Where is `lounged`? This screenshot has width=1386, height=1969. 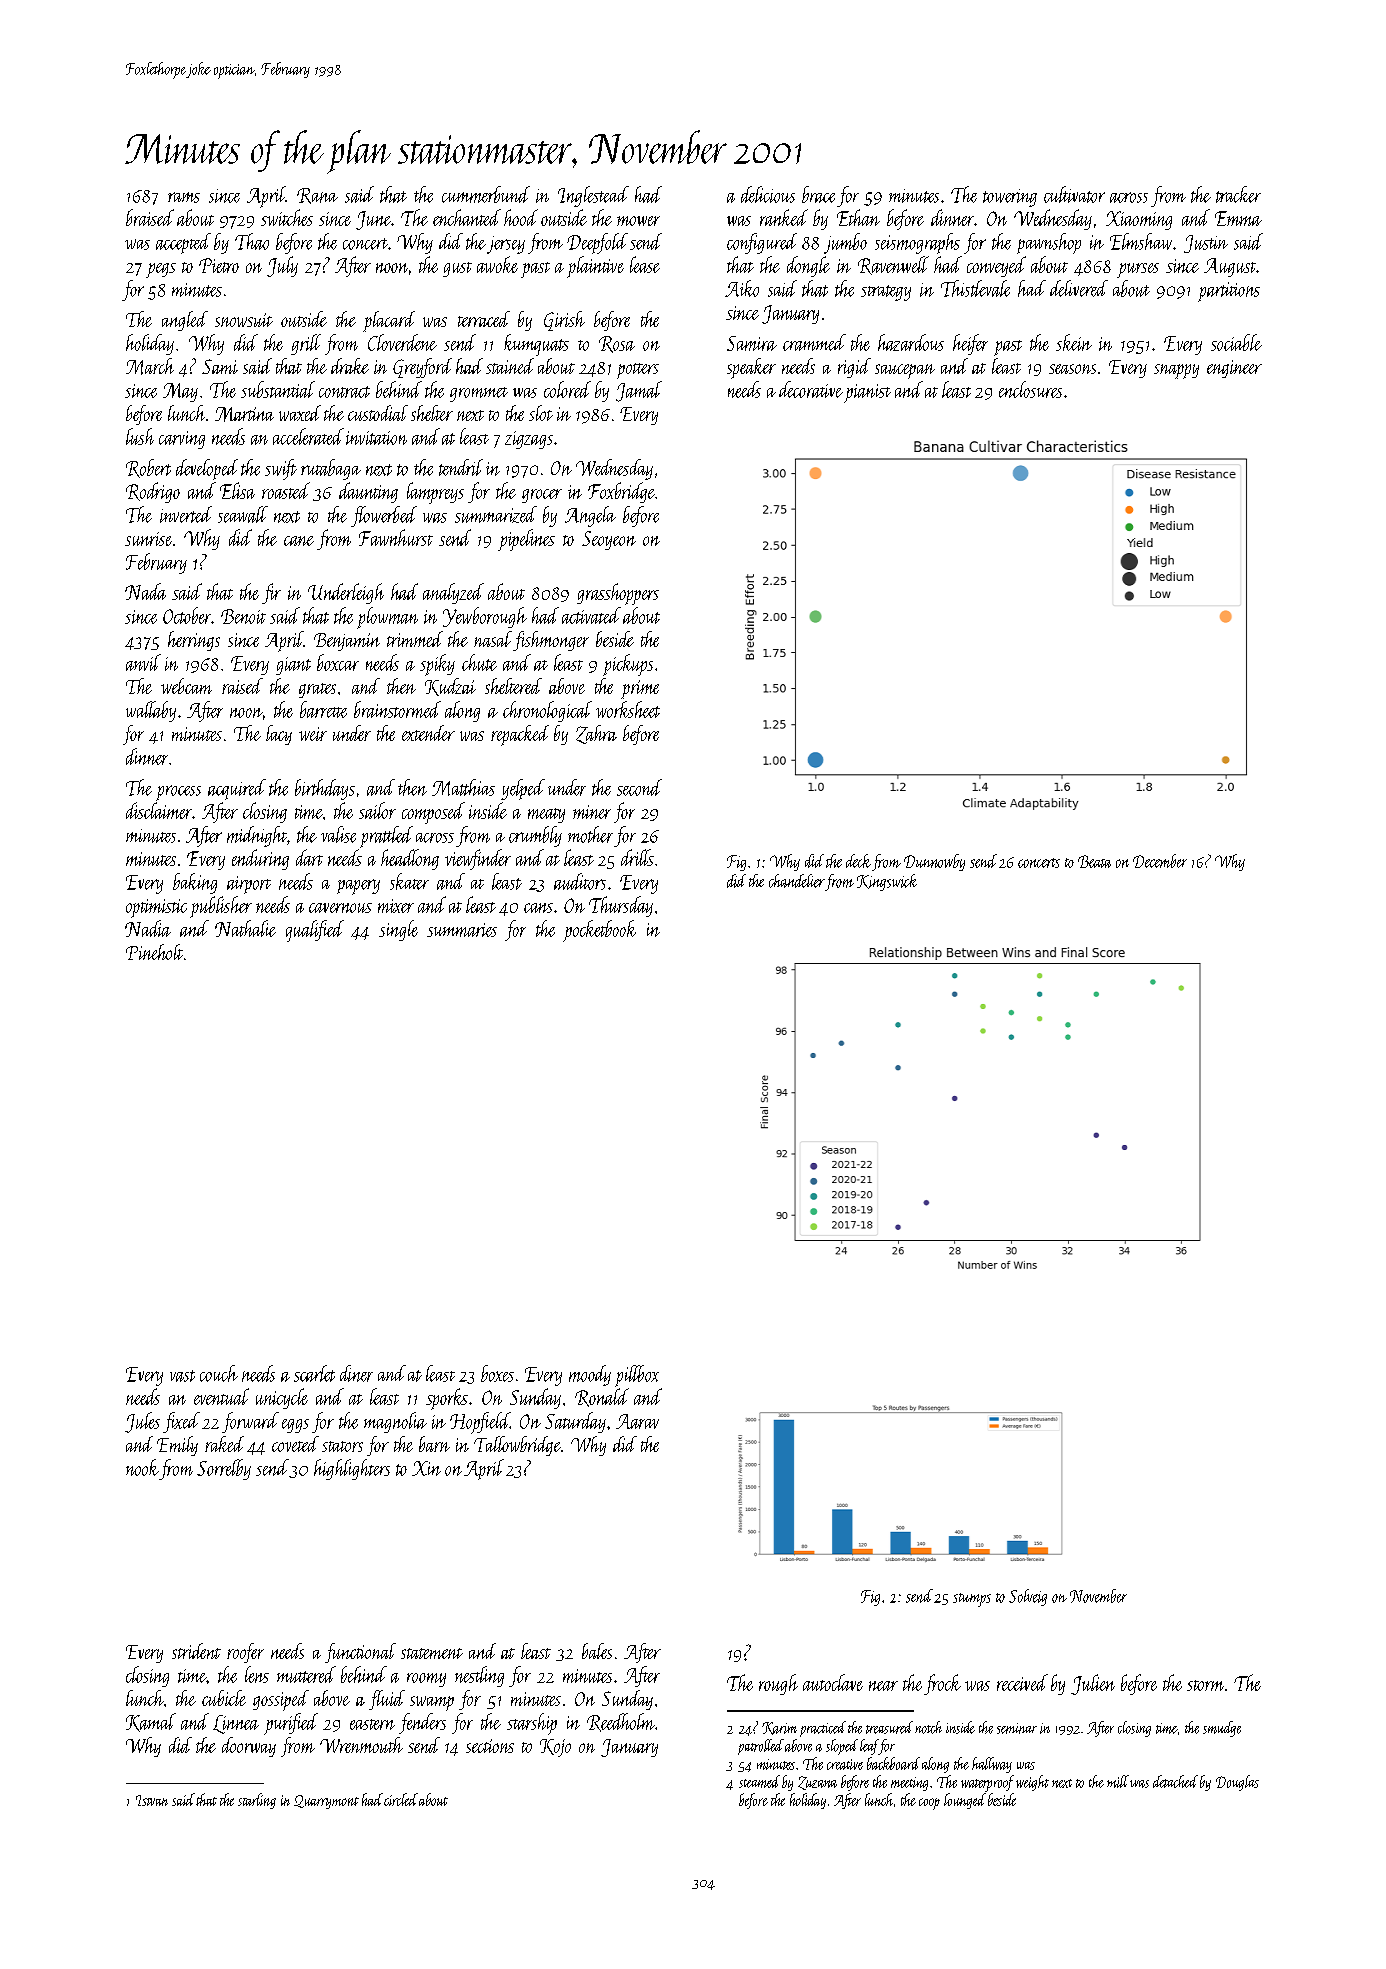 lounged is located at coordinates (965, 1801).
